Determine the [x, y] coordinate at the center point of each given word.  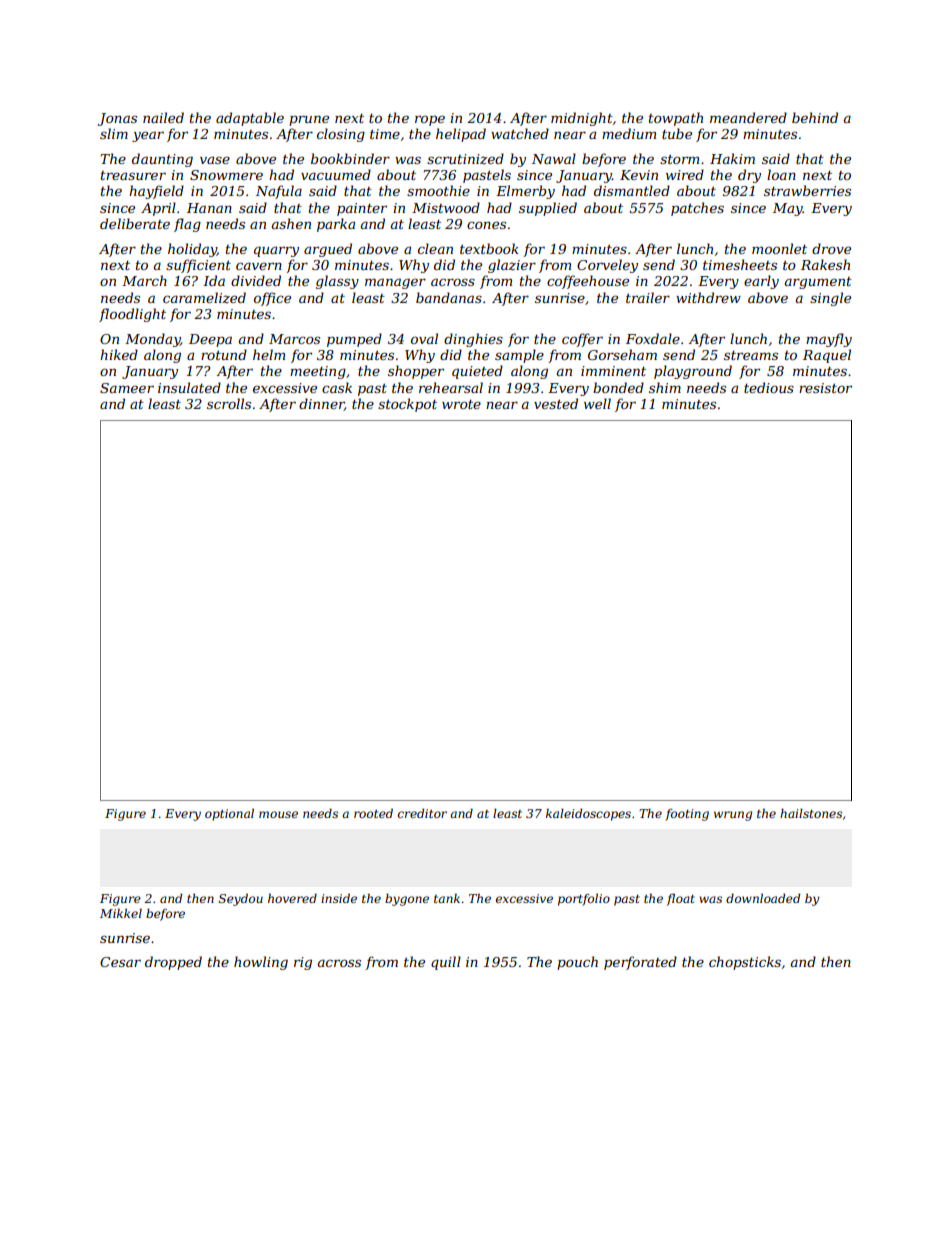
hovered [292, 898]
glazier [512, 266]
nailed [163, 117]
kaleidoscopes [588, 815]
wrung [733, 816]
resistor [825, 388]
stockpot [407, 405]
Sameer [127, 388]
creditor [422, 813]
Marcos [294, 339]
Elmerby [525, 192]
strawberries [807, 190]
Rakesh [825, 264]
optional [229, 815]
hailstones [811, 813]
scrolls [229, 403]
